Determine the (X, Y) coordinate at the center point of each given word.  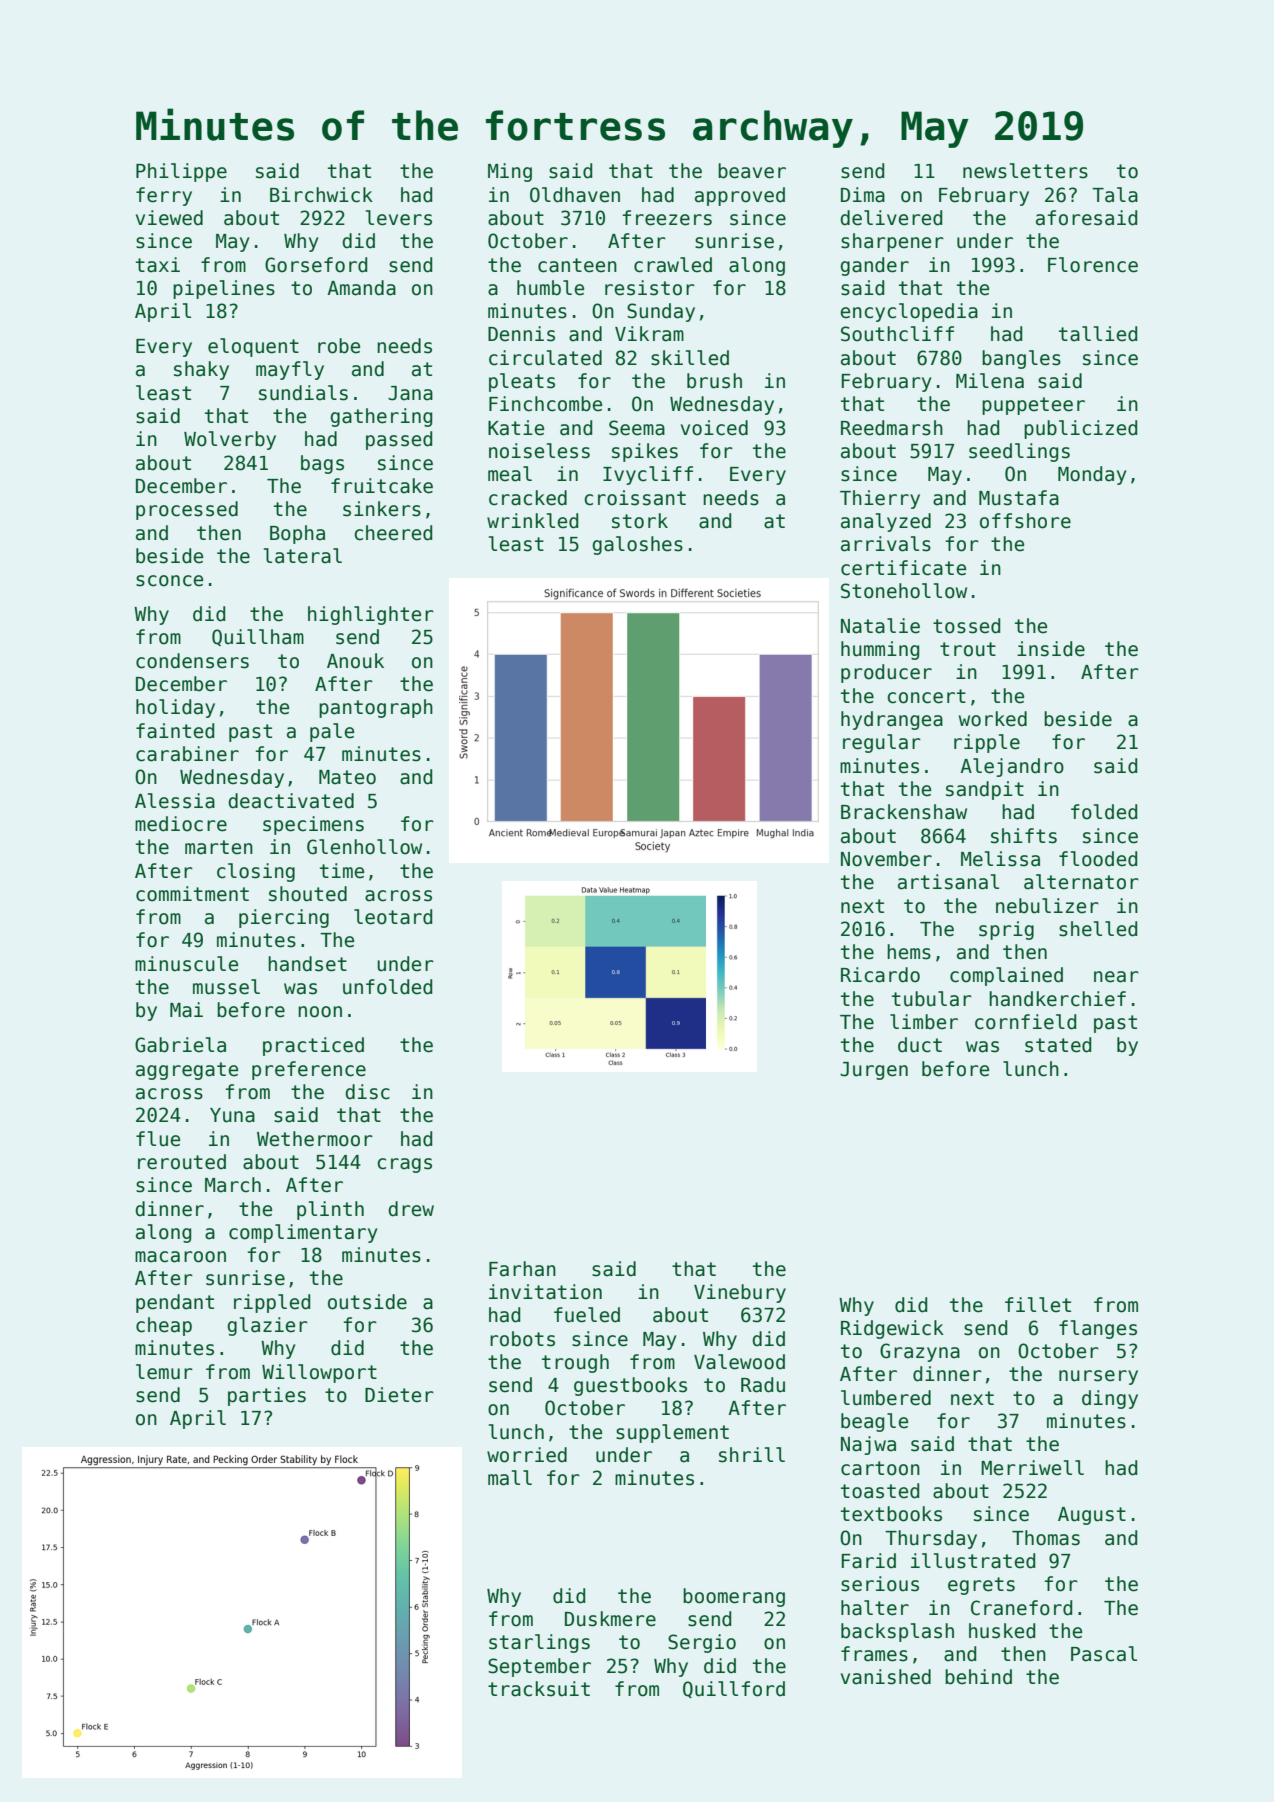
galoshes (637, 545)
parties (267, 1396)
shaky (201, 370)
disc (367, 1092)
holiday (175, 708)
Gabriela (180, 1045)
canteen (577, 265)
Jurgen (874, 1071)
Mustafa (1019, 498)
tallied (1098, 334)
